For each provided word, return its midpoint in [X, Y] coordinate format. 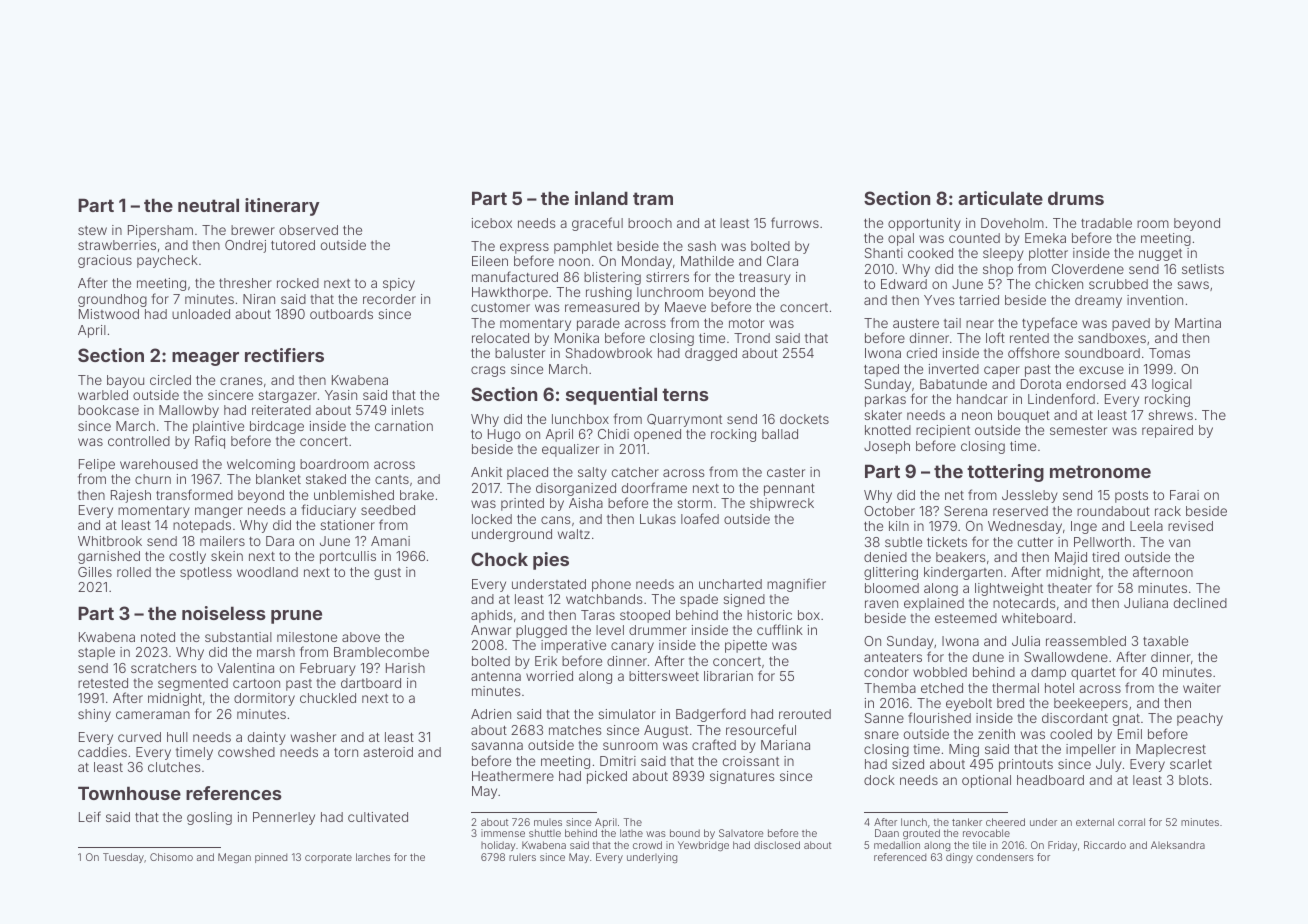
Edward [904, 284]
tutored [293, 245]
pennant [789, 489]
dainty [267, 738]
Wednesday [1025, 527]
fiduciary [328, 511]
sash [702, 246]
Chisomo [171, 857]
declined [1200, 603]
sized [908, 764]
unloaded [201, 314]
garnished [109, 557]
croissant [751, 761]
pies [551, 561]
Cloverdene [1088, 269]
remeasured [602, 307]
